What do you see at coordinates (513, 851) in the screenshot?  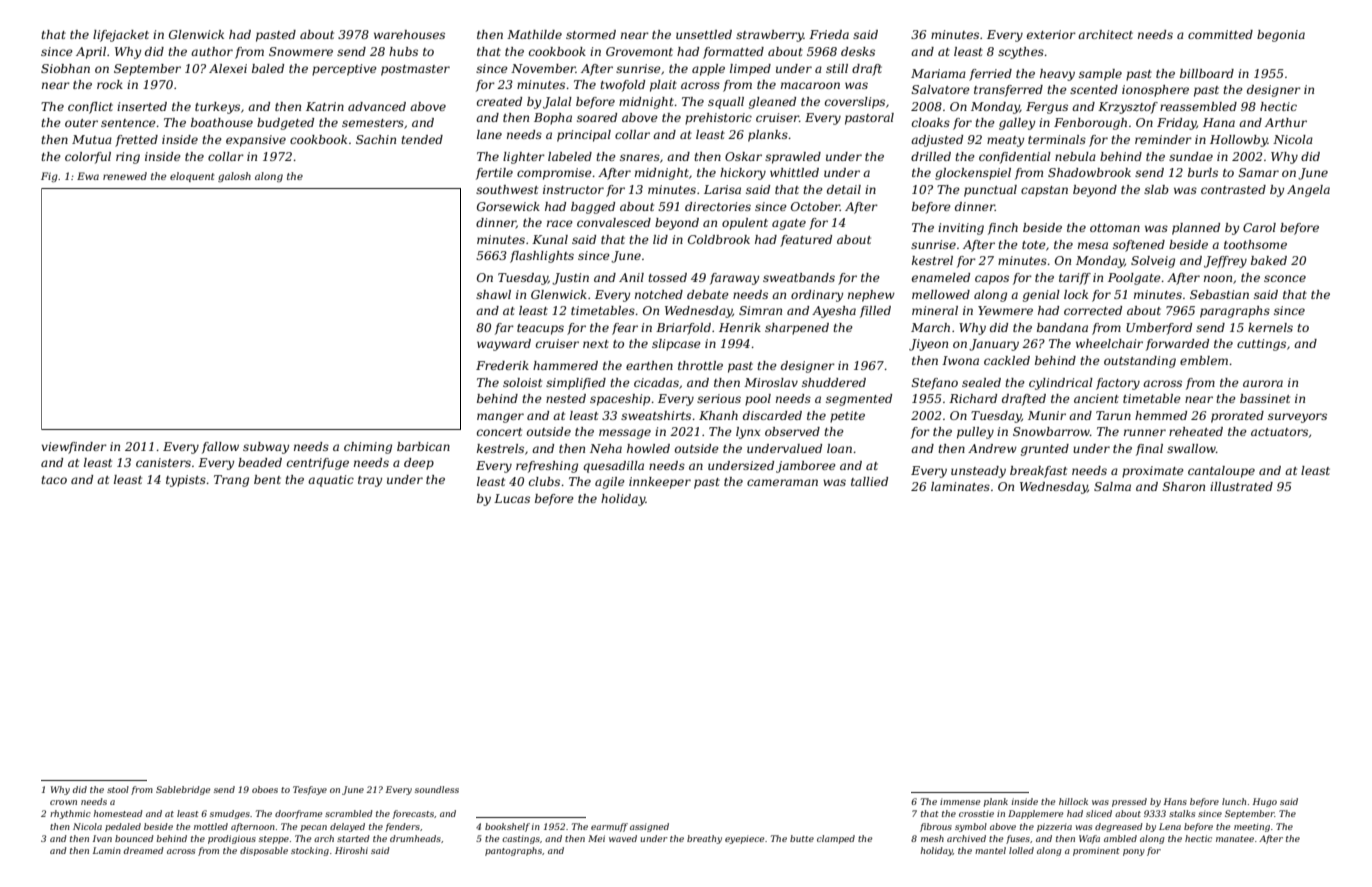 I see `pantographs` at bounding box center [513, 851].
